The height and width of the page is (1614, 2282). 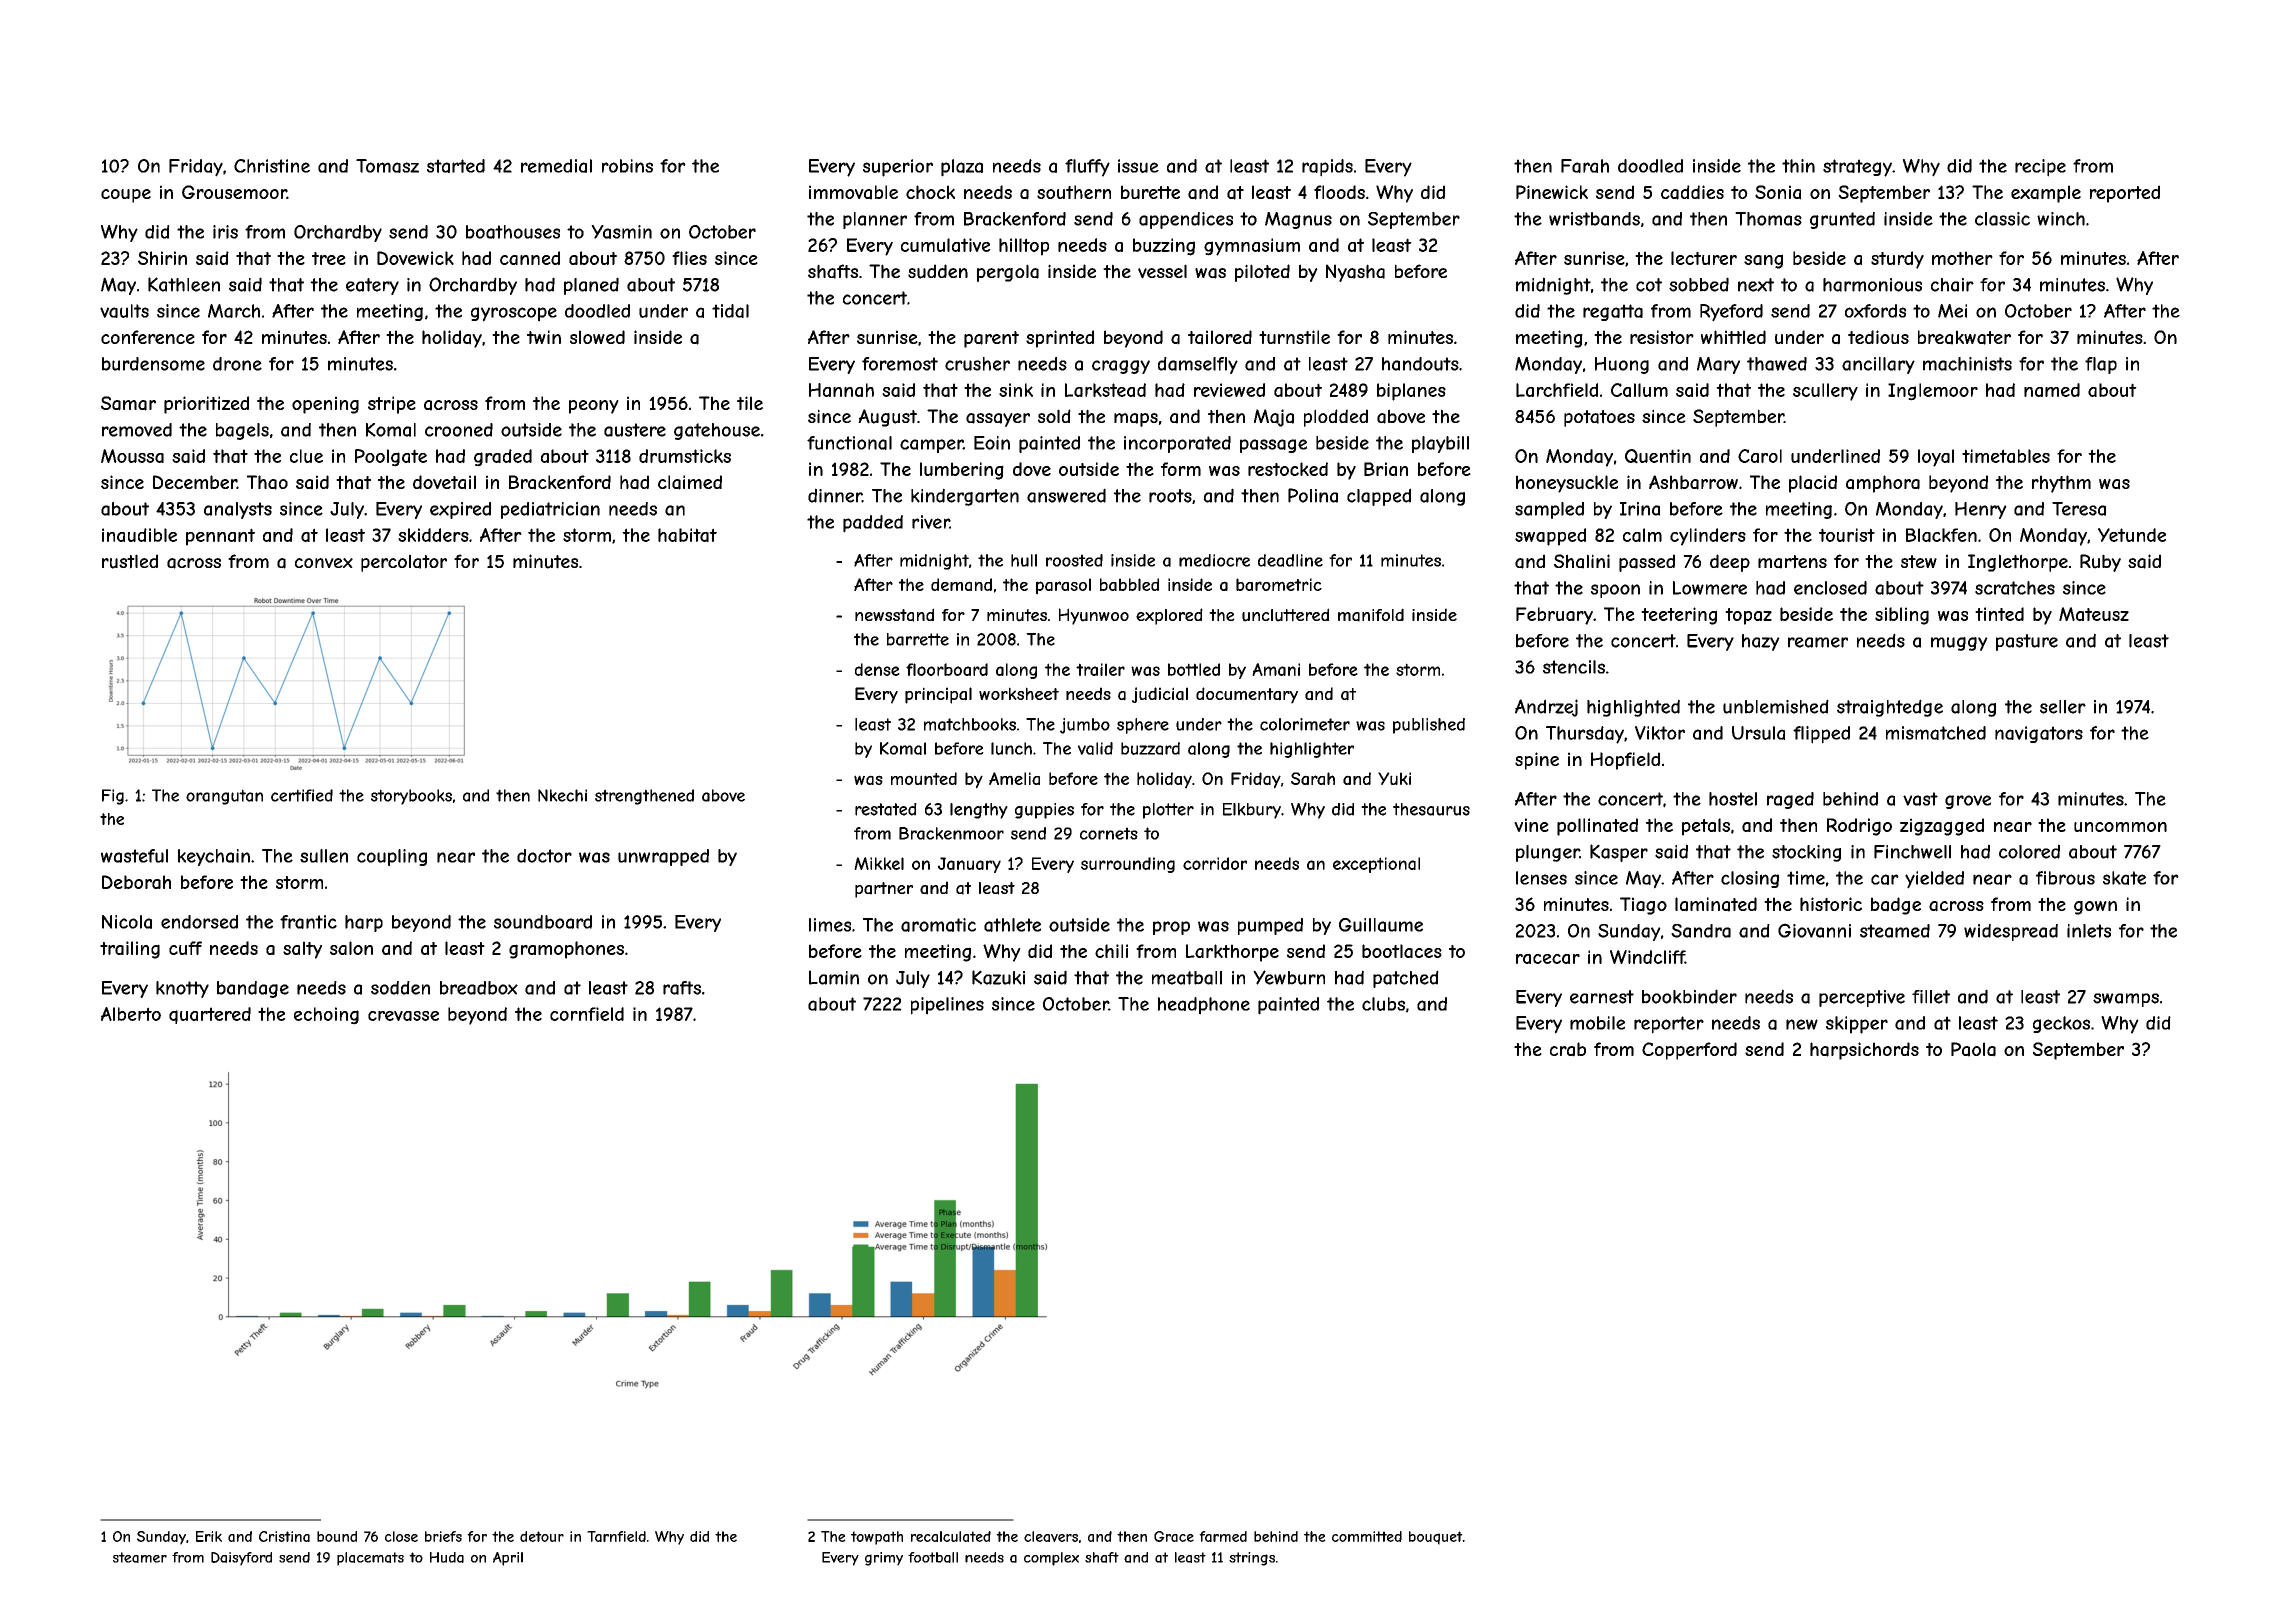 What do you see at coordinates (1376, 865) in the page?
I see `exceptional` at bounding box center [1376, 865].
